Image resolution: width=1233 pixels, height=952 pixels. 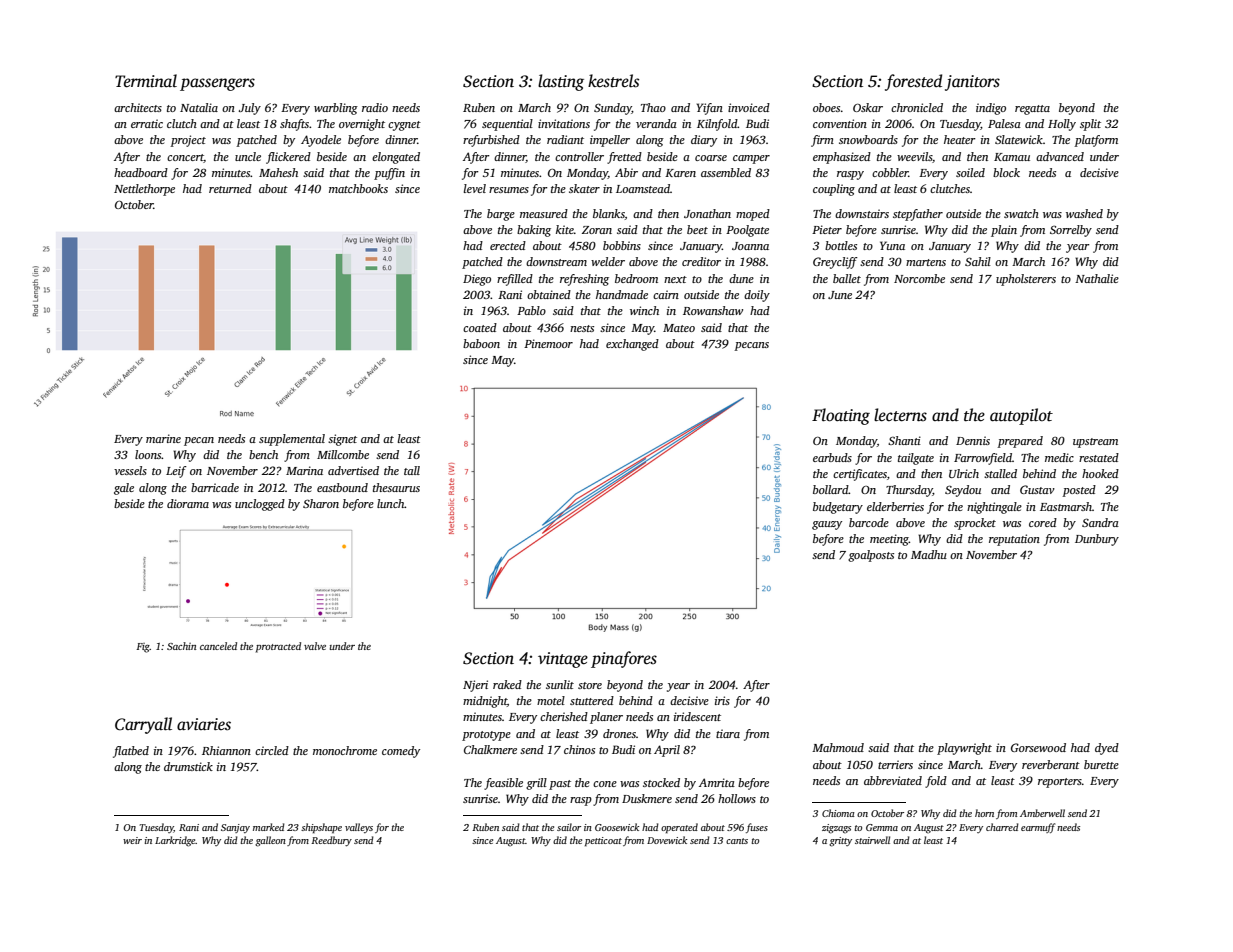 I want to click on terriers, so click(x=895, y=764).
